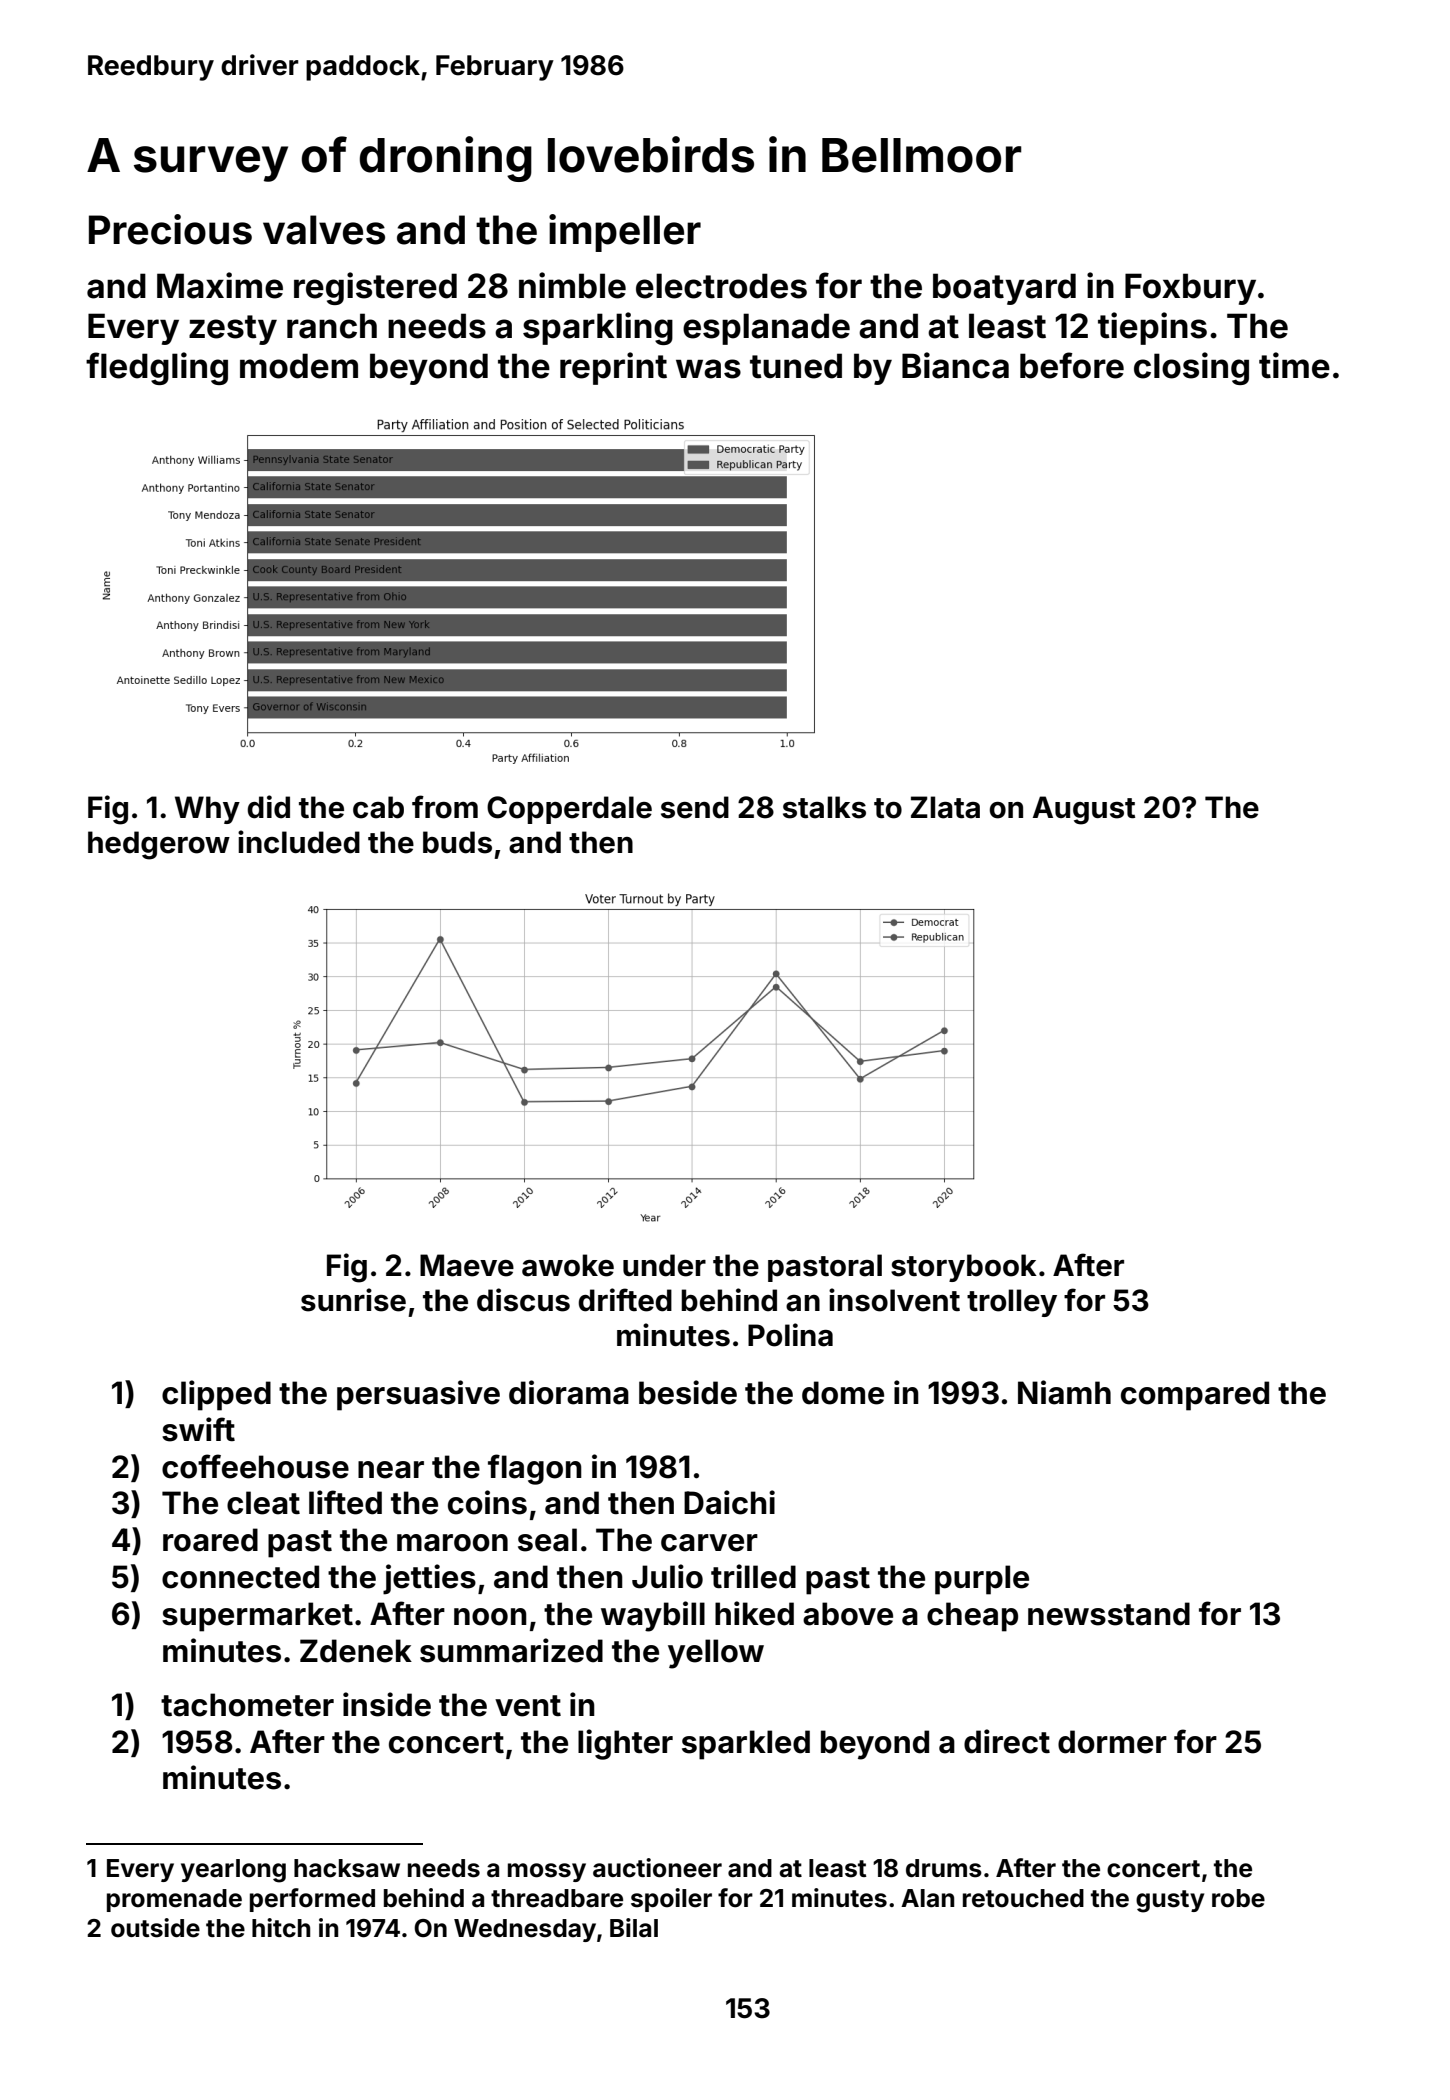 The height and width of the screenshot is (2100, 1450). Describe the element at coordinates (695, 807) in the screenshot. I see `send` at that location.
